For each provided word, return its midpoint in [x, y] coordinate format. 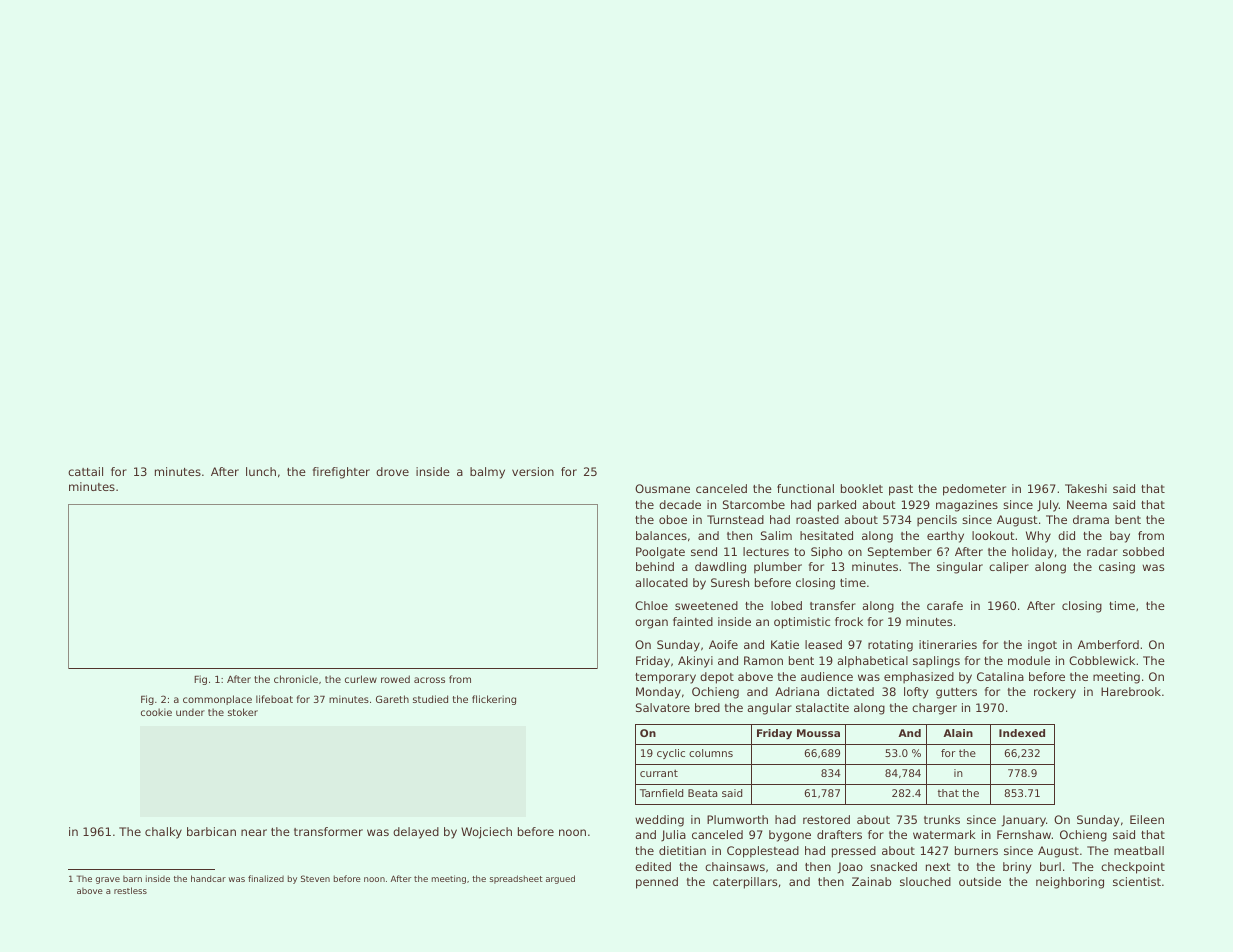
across [429, 680]
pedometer [974, 490]
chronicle [296, 679]
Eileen [1147, 819]
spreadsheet [516, 879]
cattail [85, 471]
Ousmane [662, 488]
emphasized [919, 678]
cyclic [671, 754]
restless [130, 890]
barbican [211, 831]
